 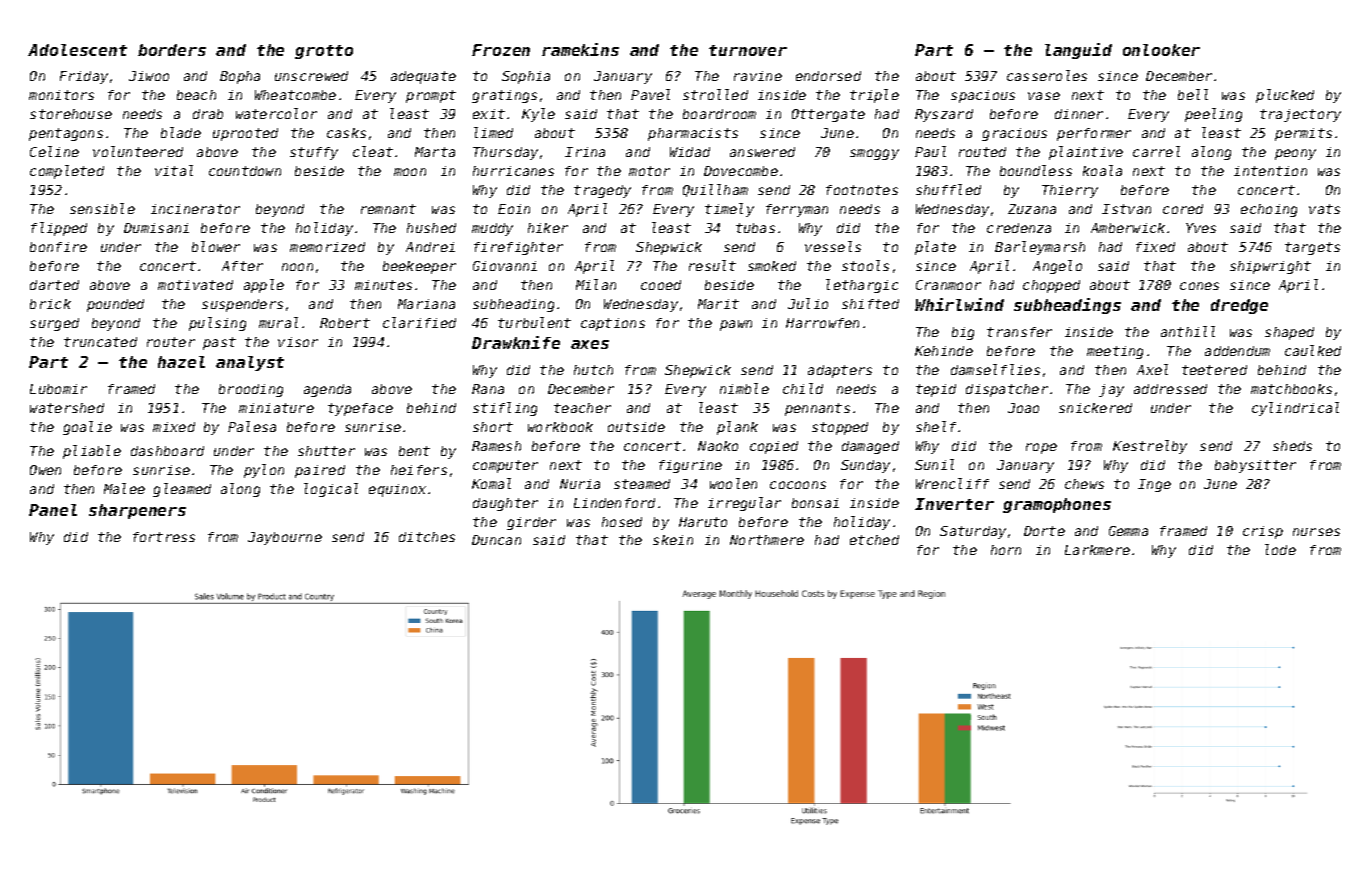 I want to click on storehouse, so click(x=71, y=114).
